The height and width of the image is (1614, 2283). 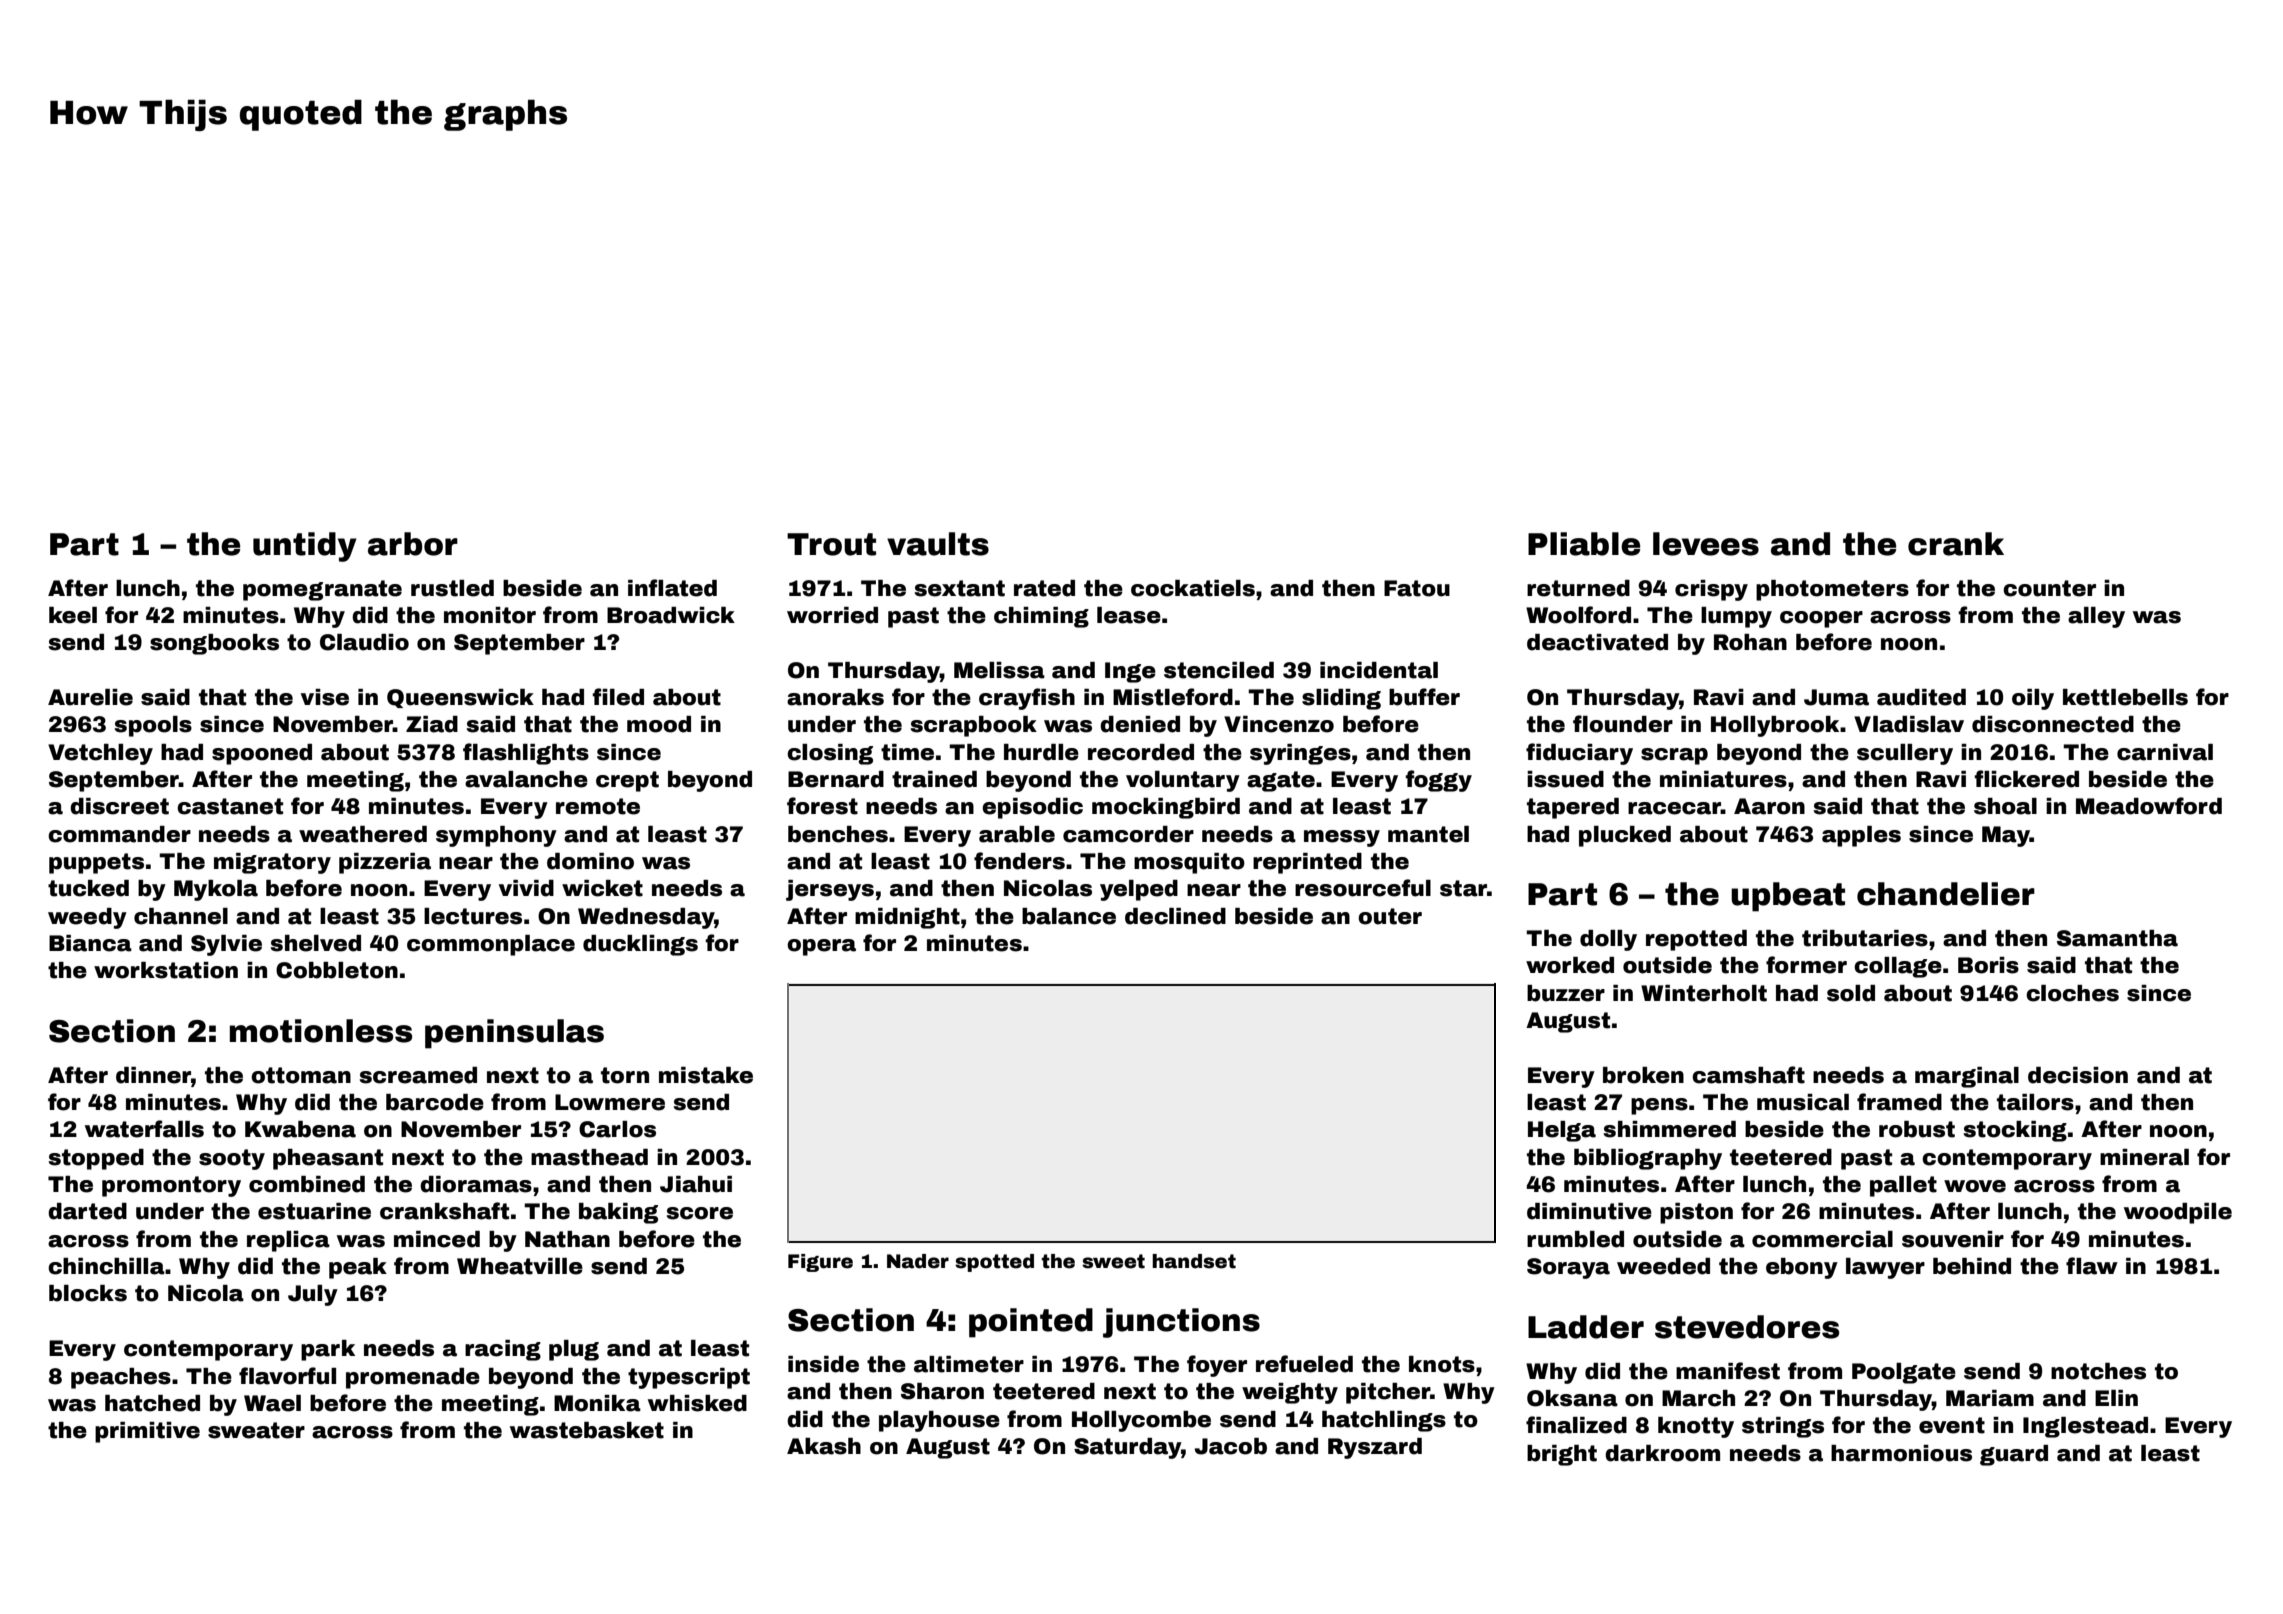 I want to click on remote, so click(x=598, y=806).
